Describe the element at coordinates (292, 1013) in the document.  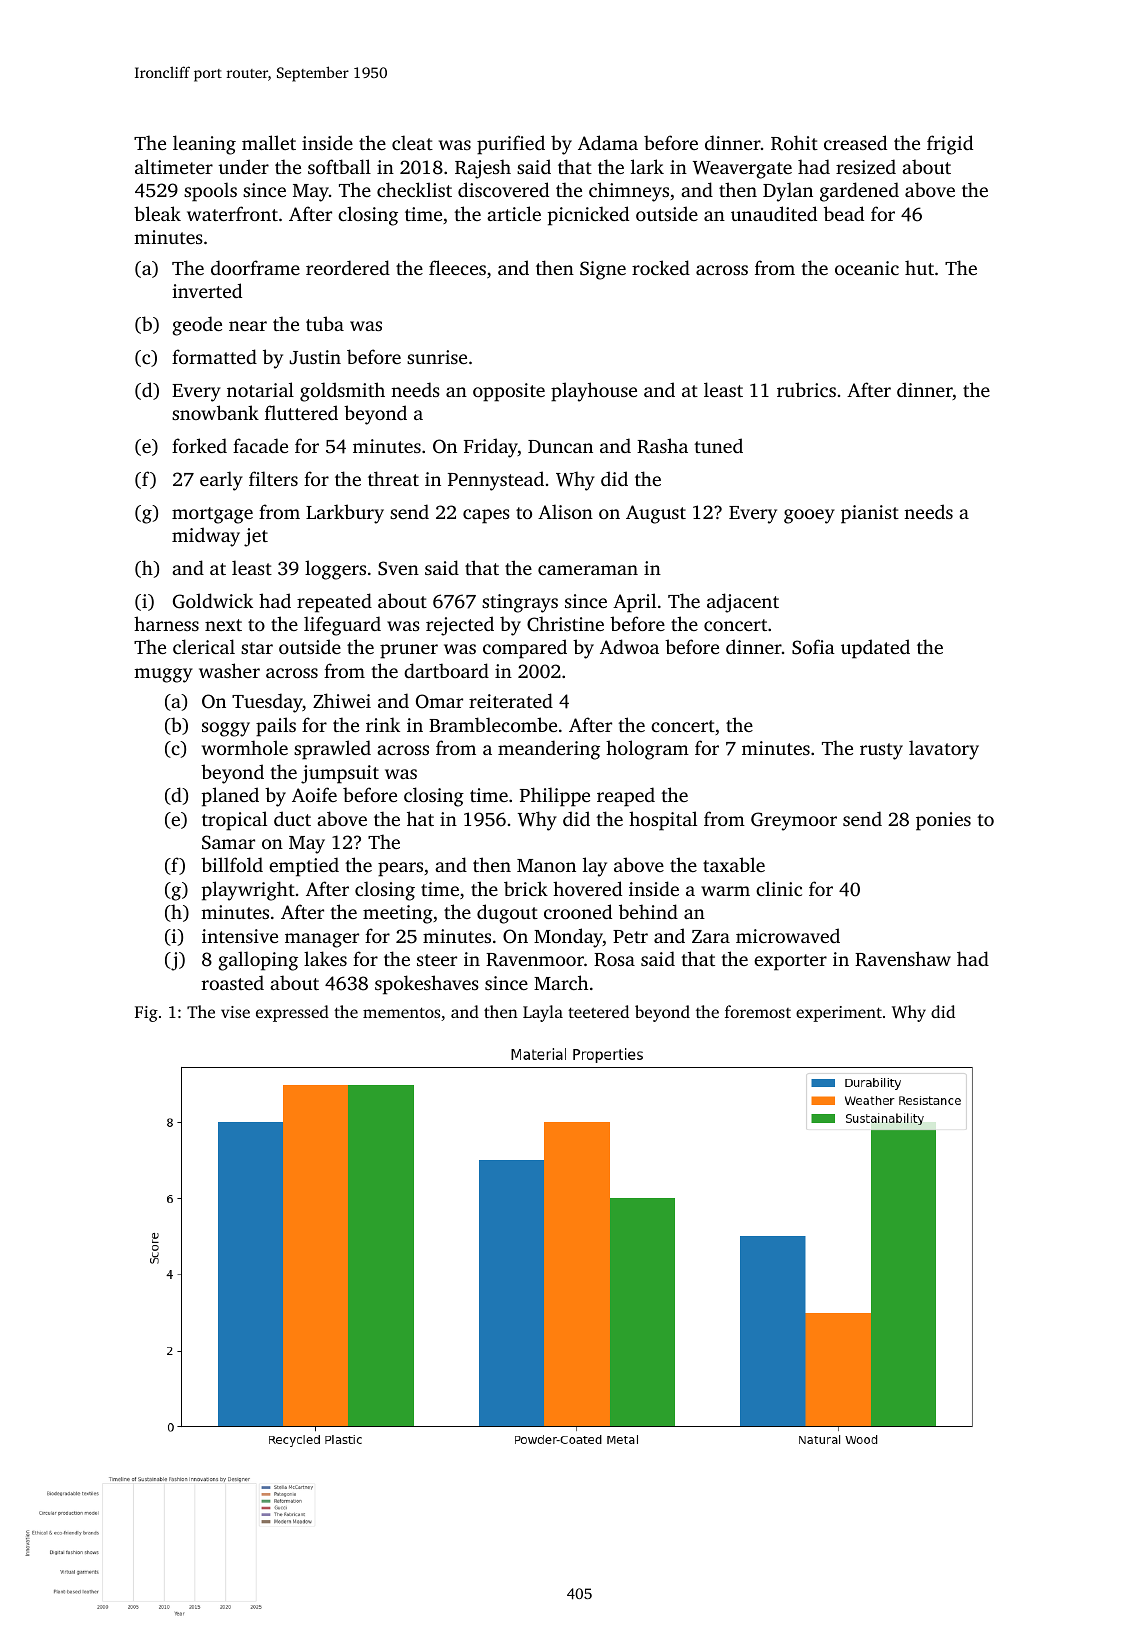
I see `expressed` at that location.
